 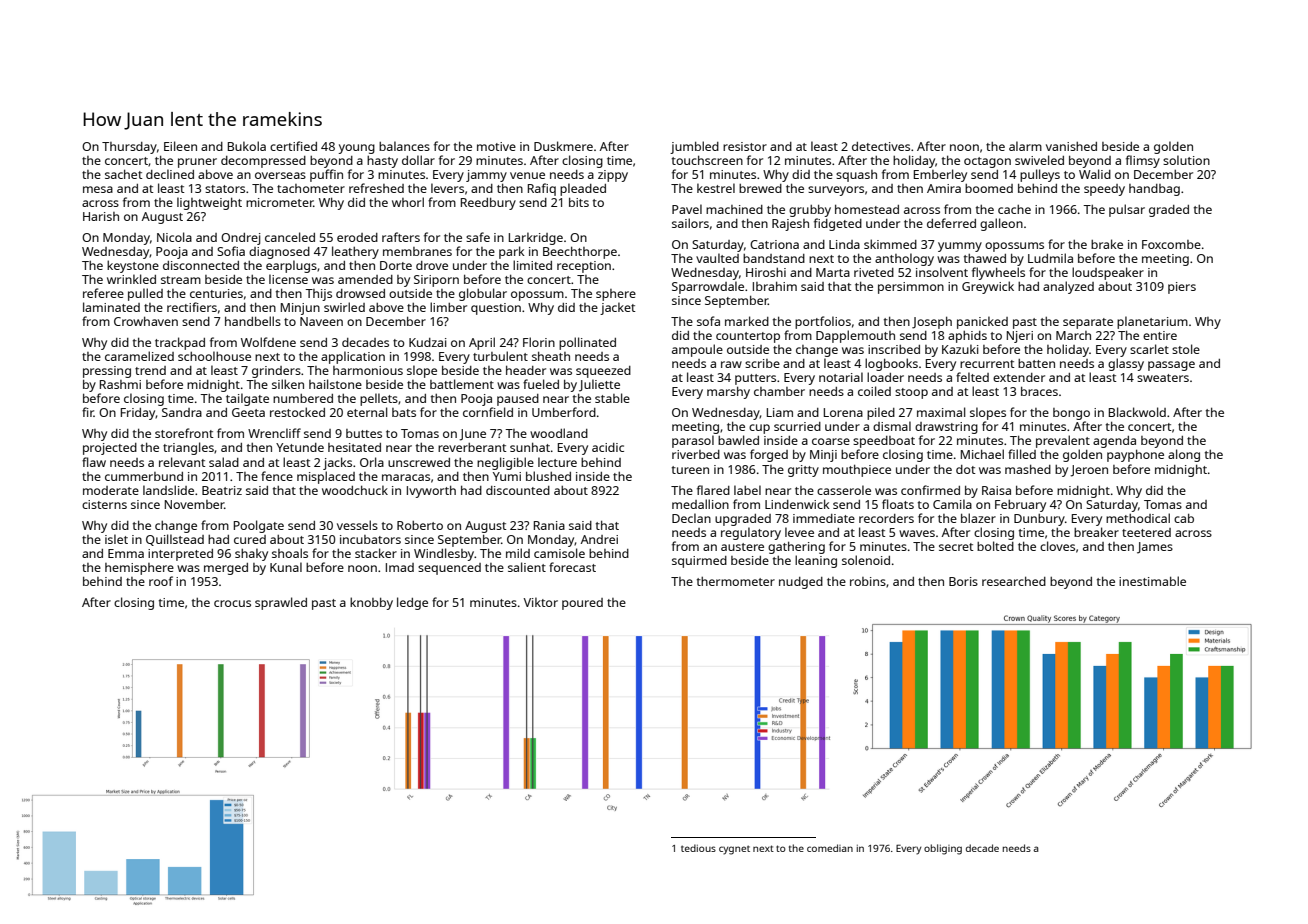 I want to click on Beechthorpe, so click(x=580, y=252).
